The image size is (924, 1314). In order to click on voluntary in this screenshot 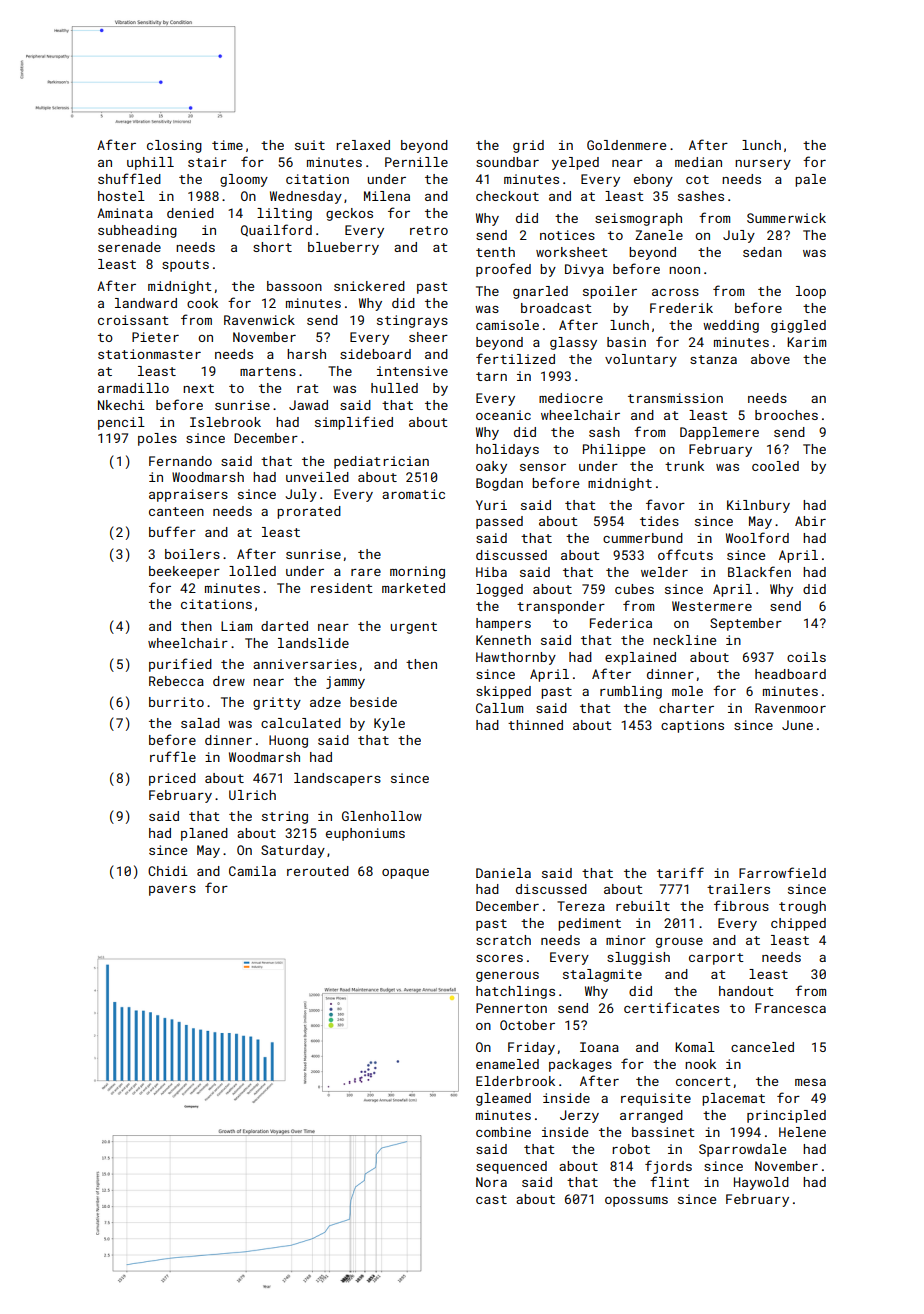, I will do `click(641, 360)`.
